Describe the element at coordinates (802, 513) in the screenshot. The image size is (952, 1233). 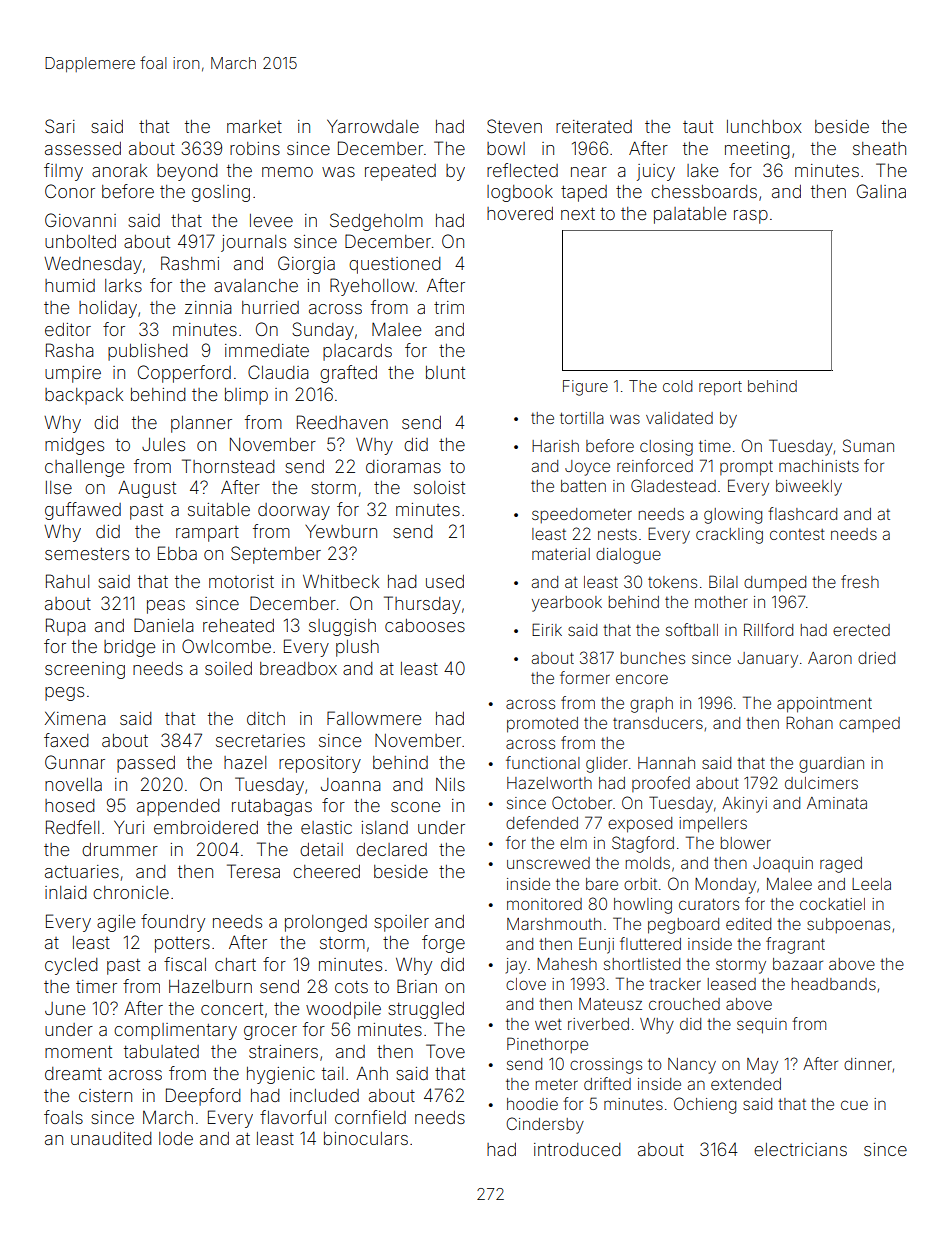
I see `flashcard` at that location.
